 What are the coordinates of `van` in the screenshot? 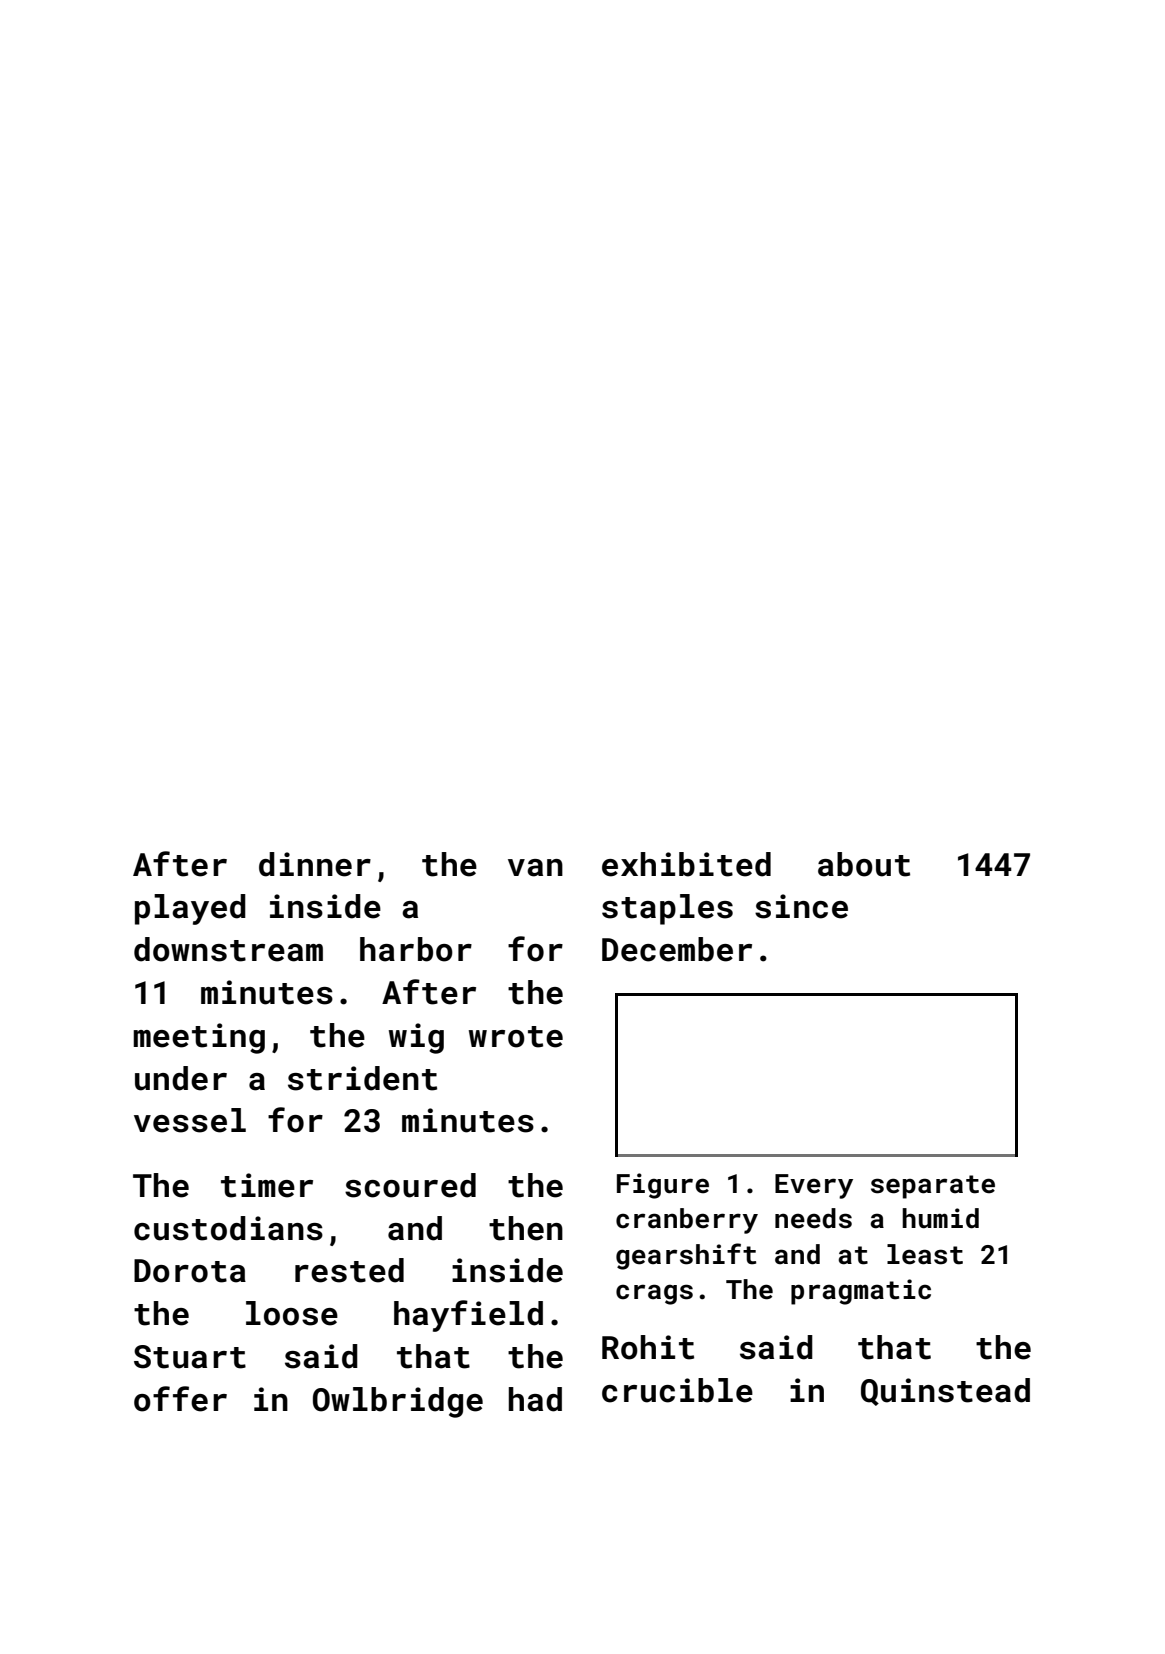 It's located at (535, 868).
